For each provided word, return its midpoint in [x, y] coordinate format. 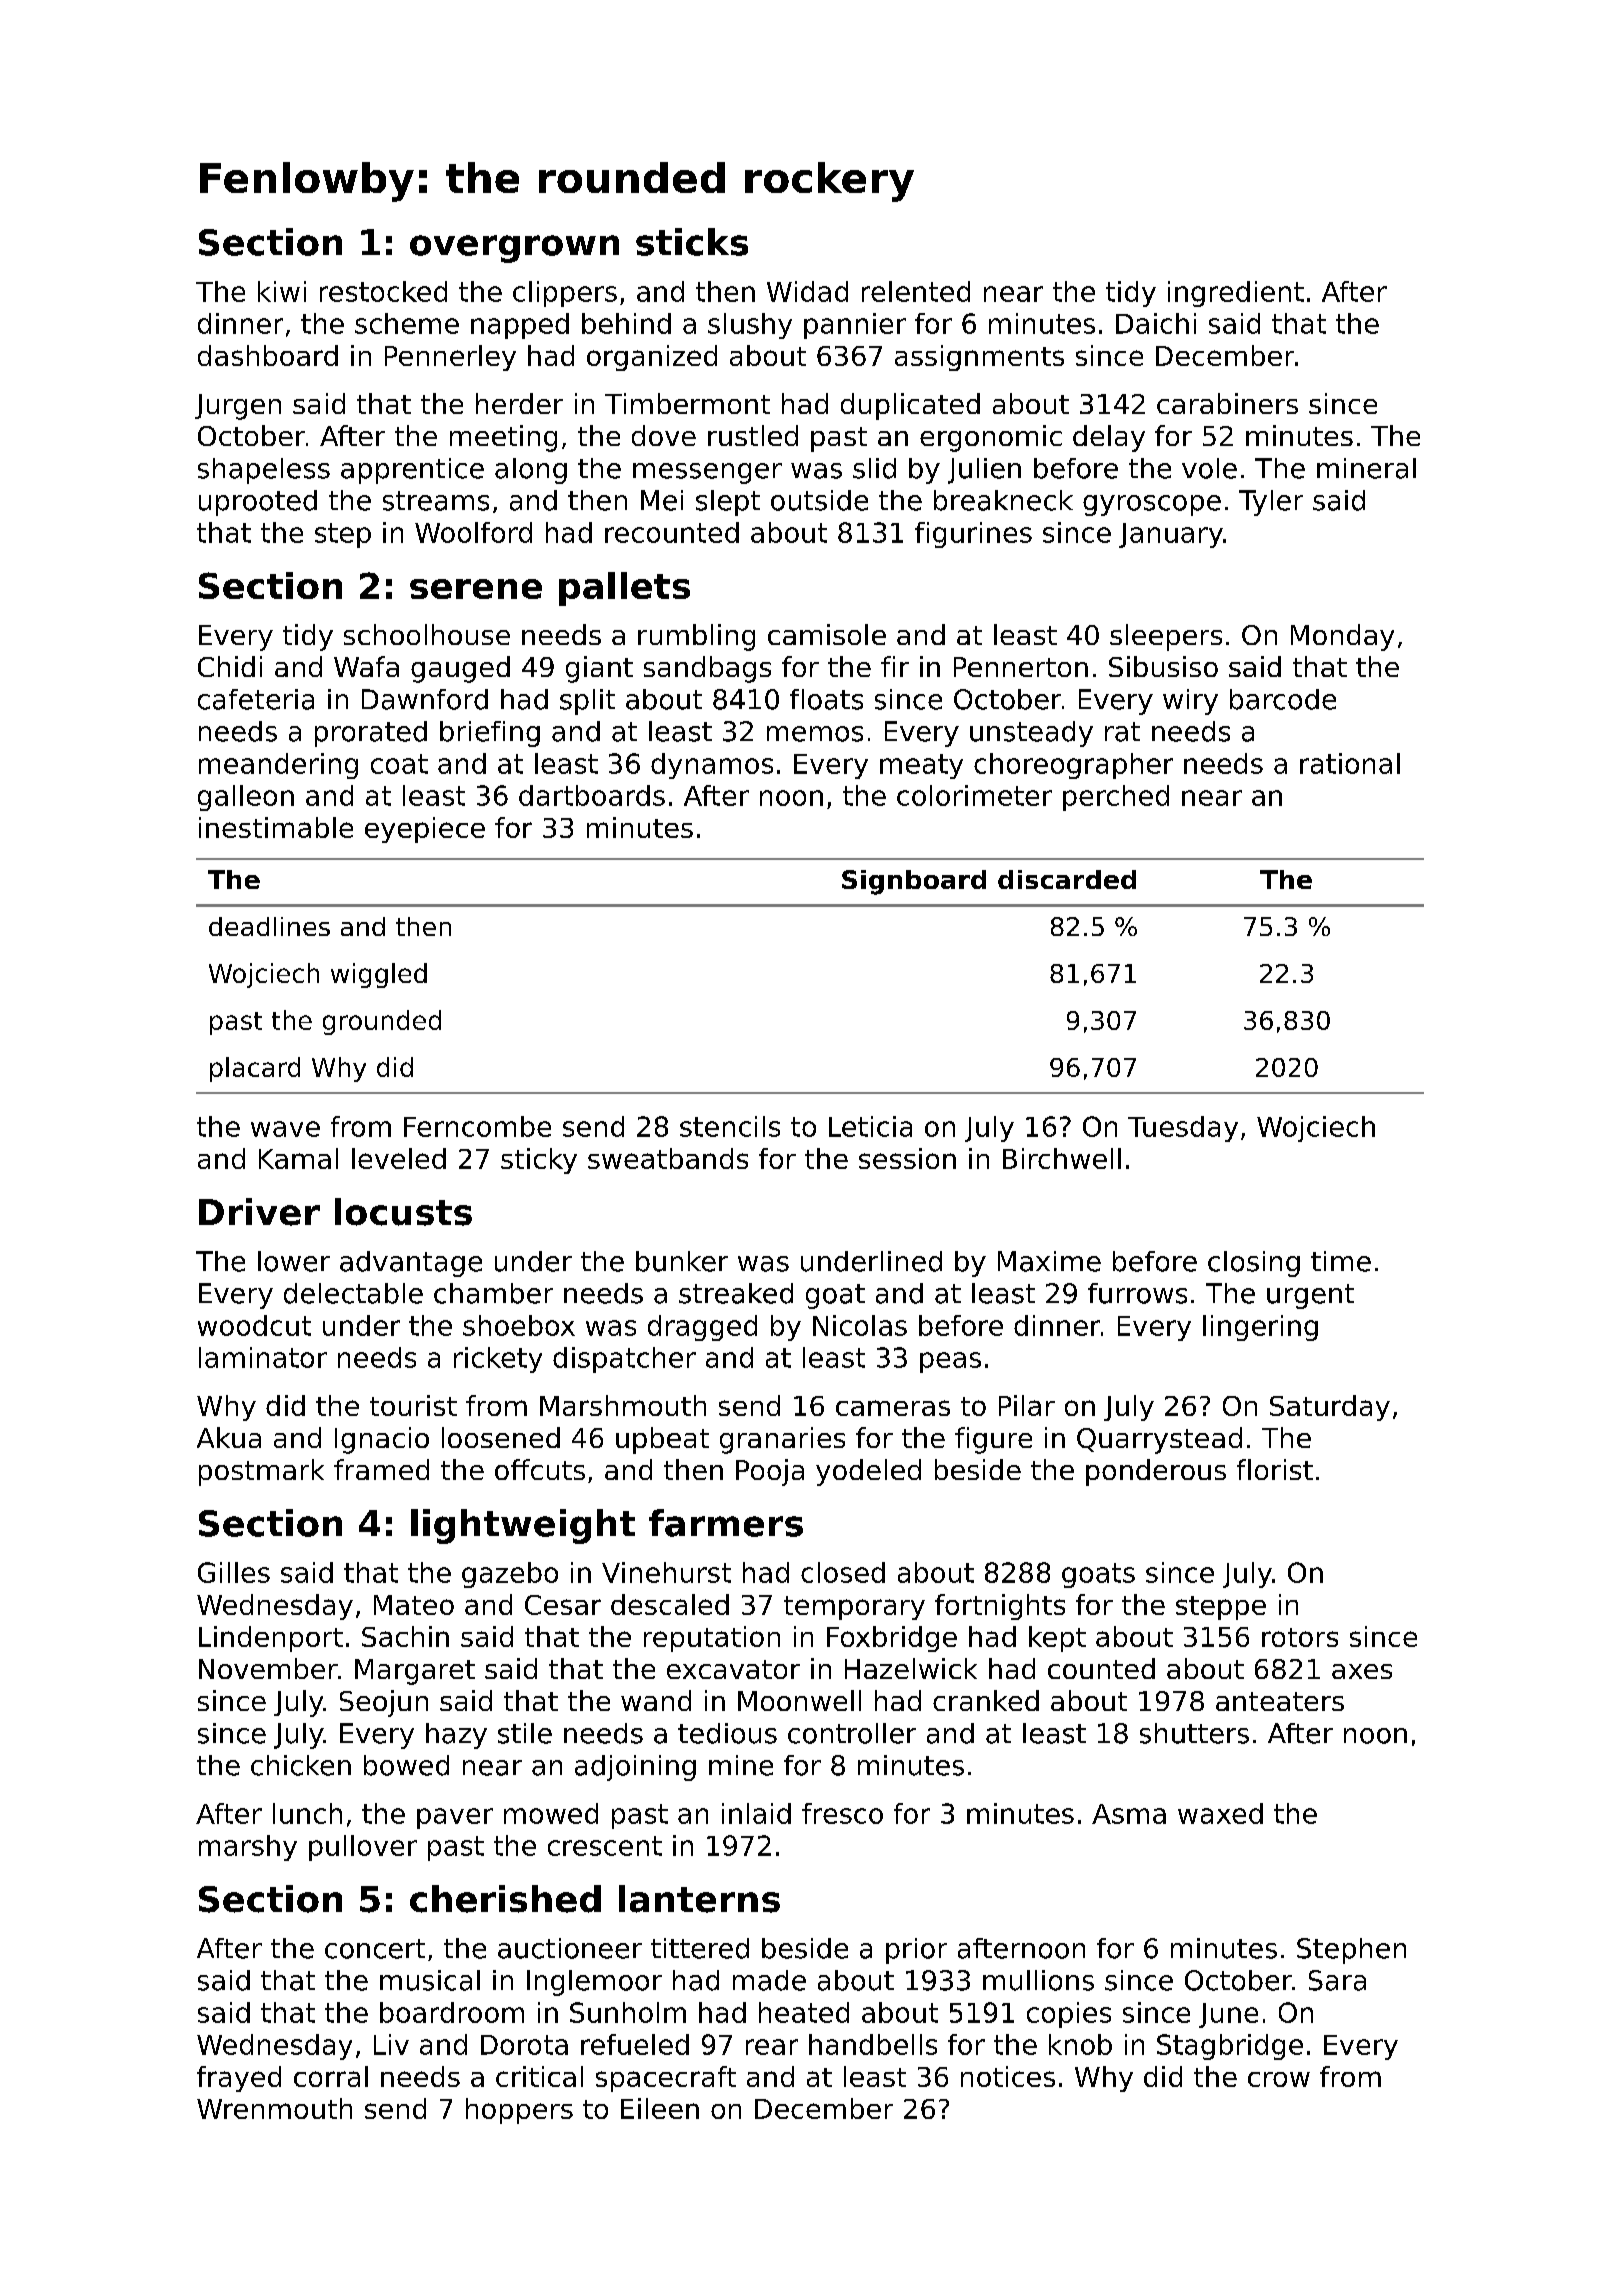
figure [993, 1440]
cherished [505, 1899]
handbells [873, 2044]
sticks [692, 242]
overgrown [514, 249]
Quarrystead [1159, 1440]
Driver [259, 1212]
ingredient [1236, 294]
